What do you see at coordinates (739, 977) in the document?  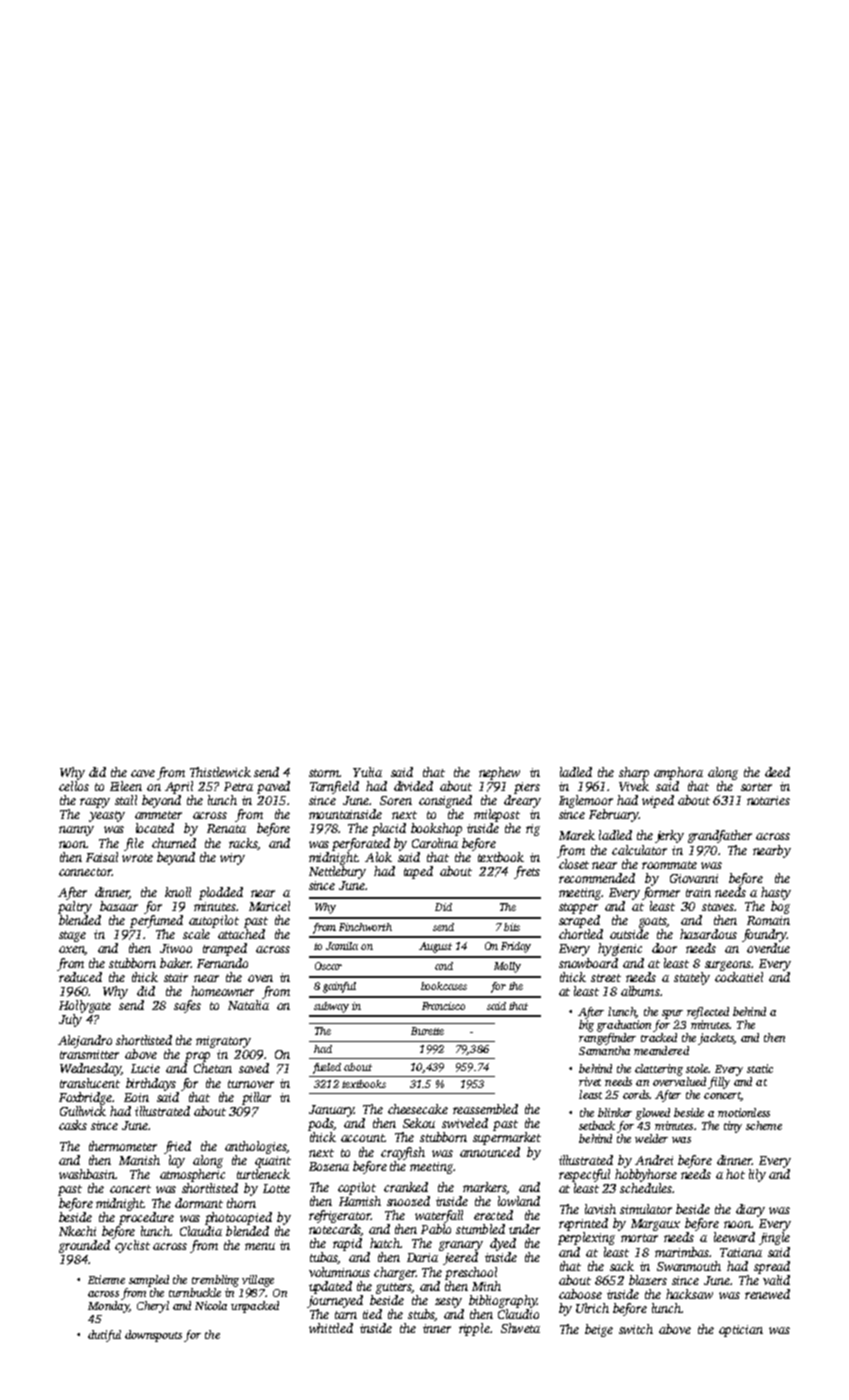 I see `cockatiel` at bounding box center [739, 977].
